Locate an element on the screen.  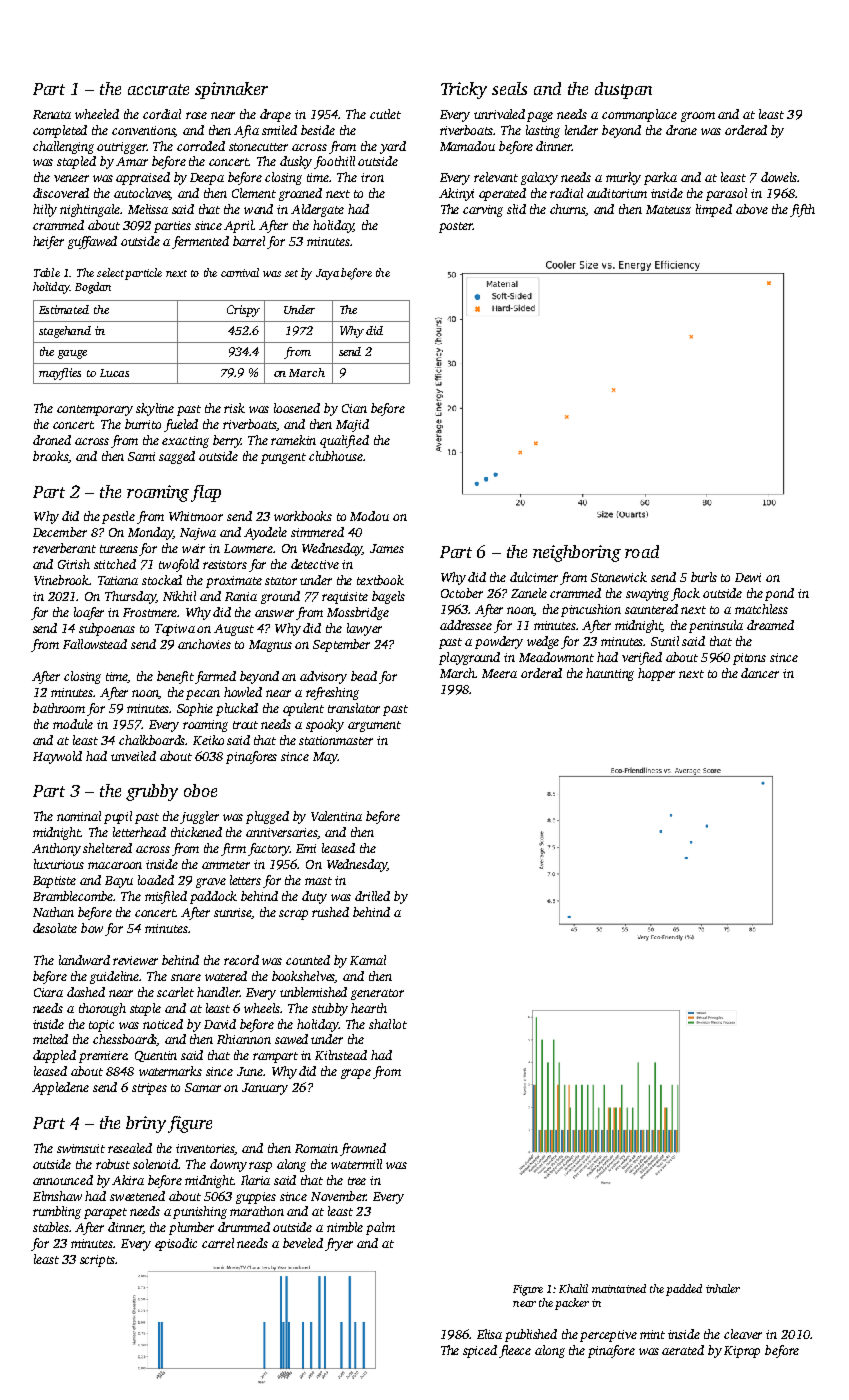
hopper is located at coordinates (656, 674).
